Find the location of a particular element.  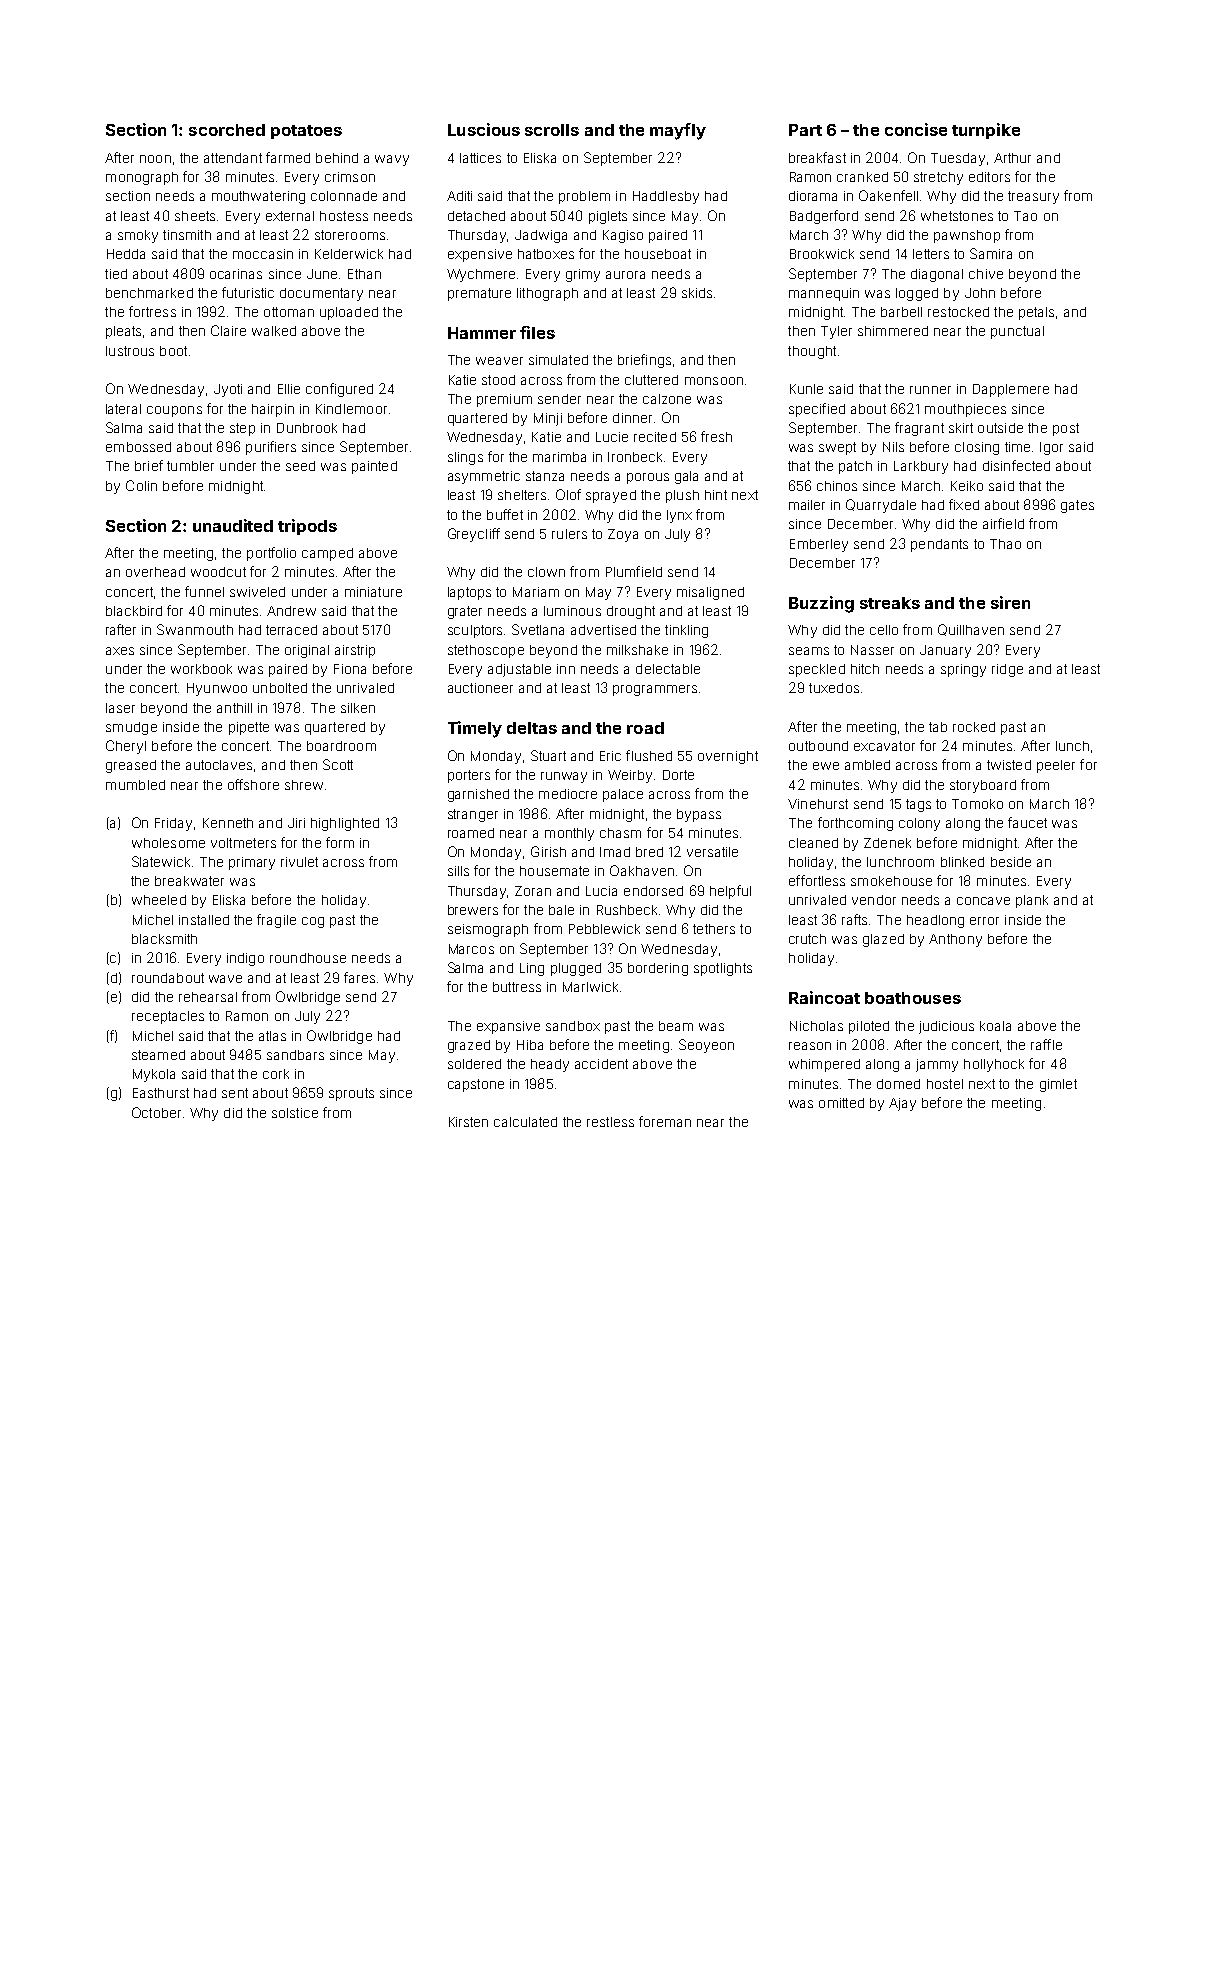

peeler is located at coordinates (1056, 766).
